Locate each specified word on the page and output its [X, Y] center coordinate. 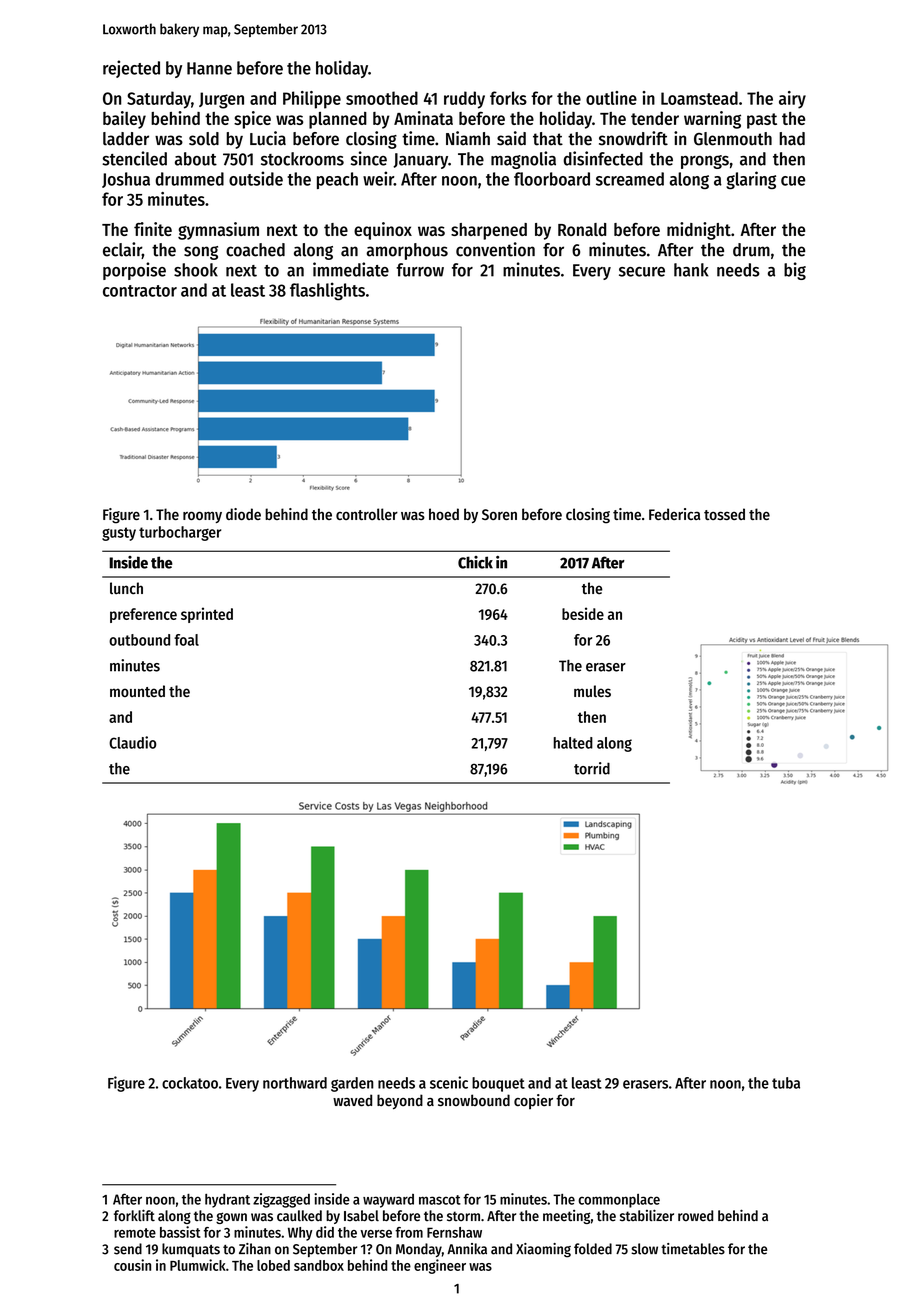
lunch [126, 588]
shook [196, 270]
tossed [724, 514]
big [795, 271]
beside [583, 613]
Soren [499, 514]
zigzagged [281, 1200]
